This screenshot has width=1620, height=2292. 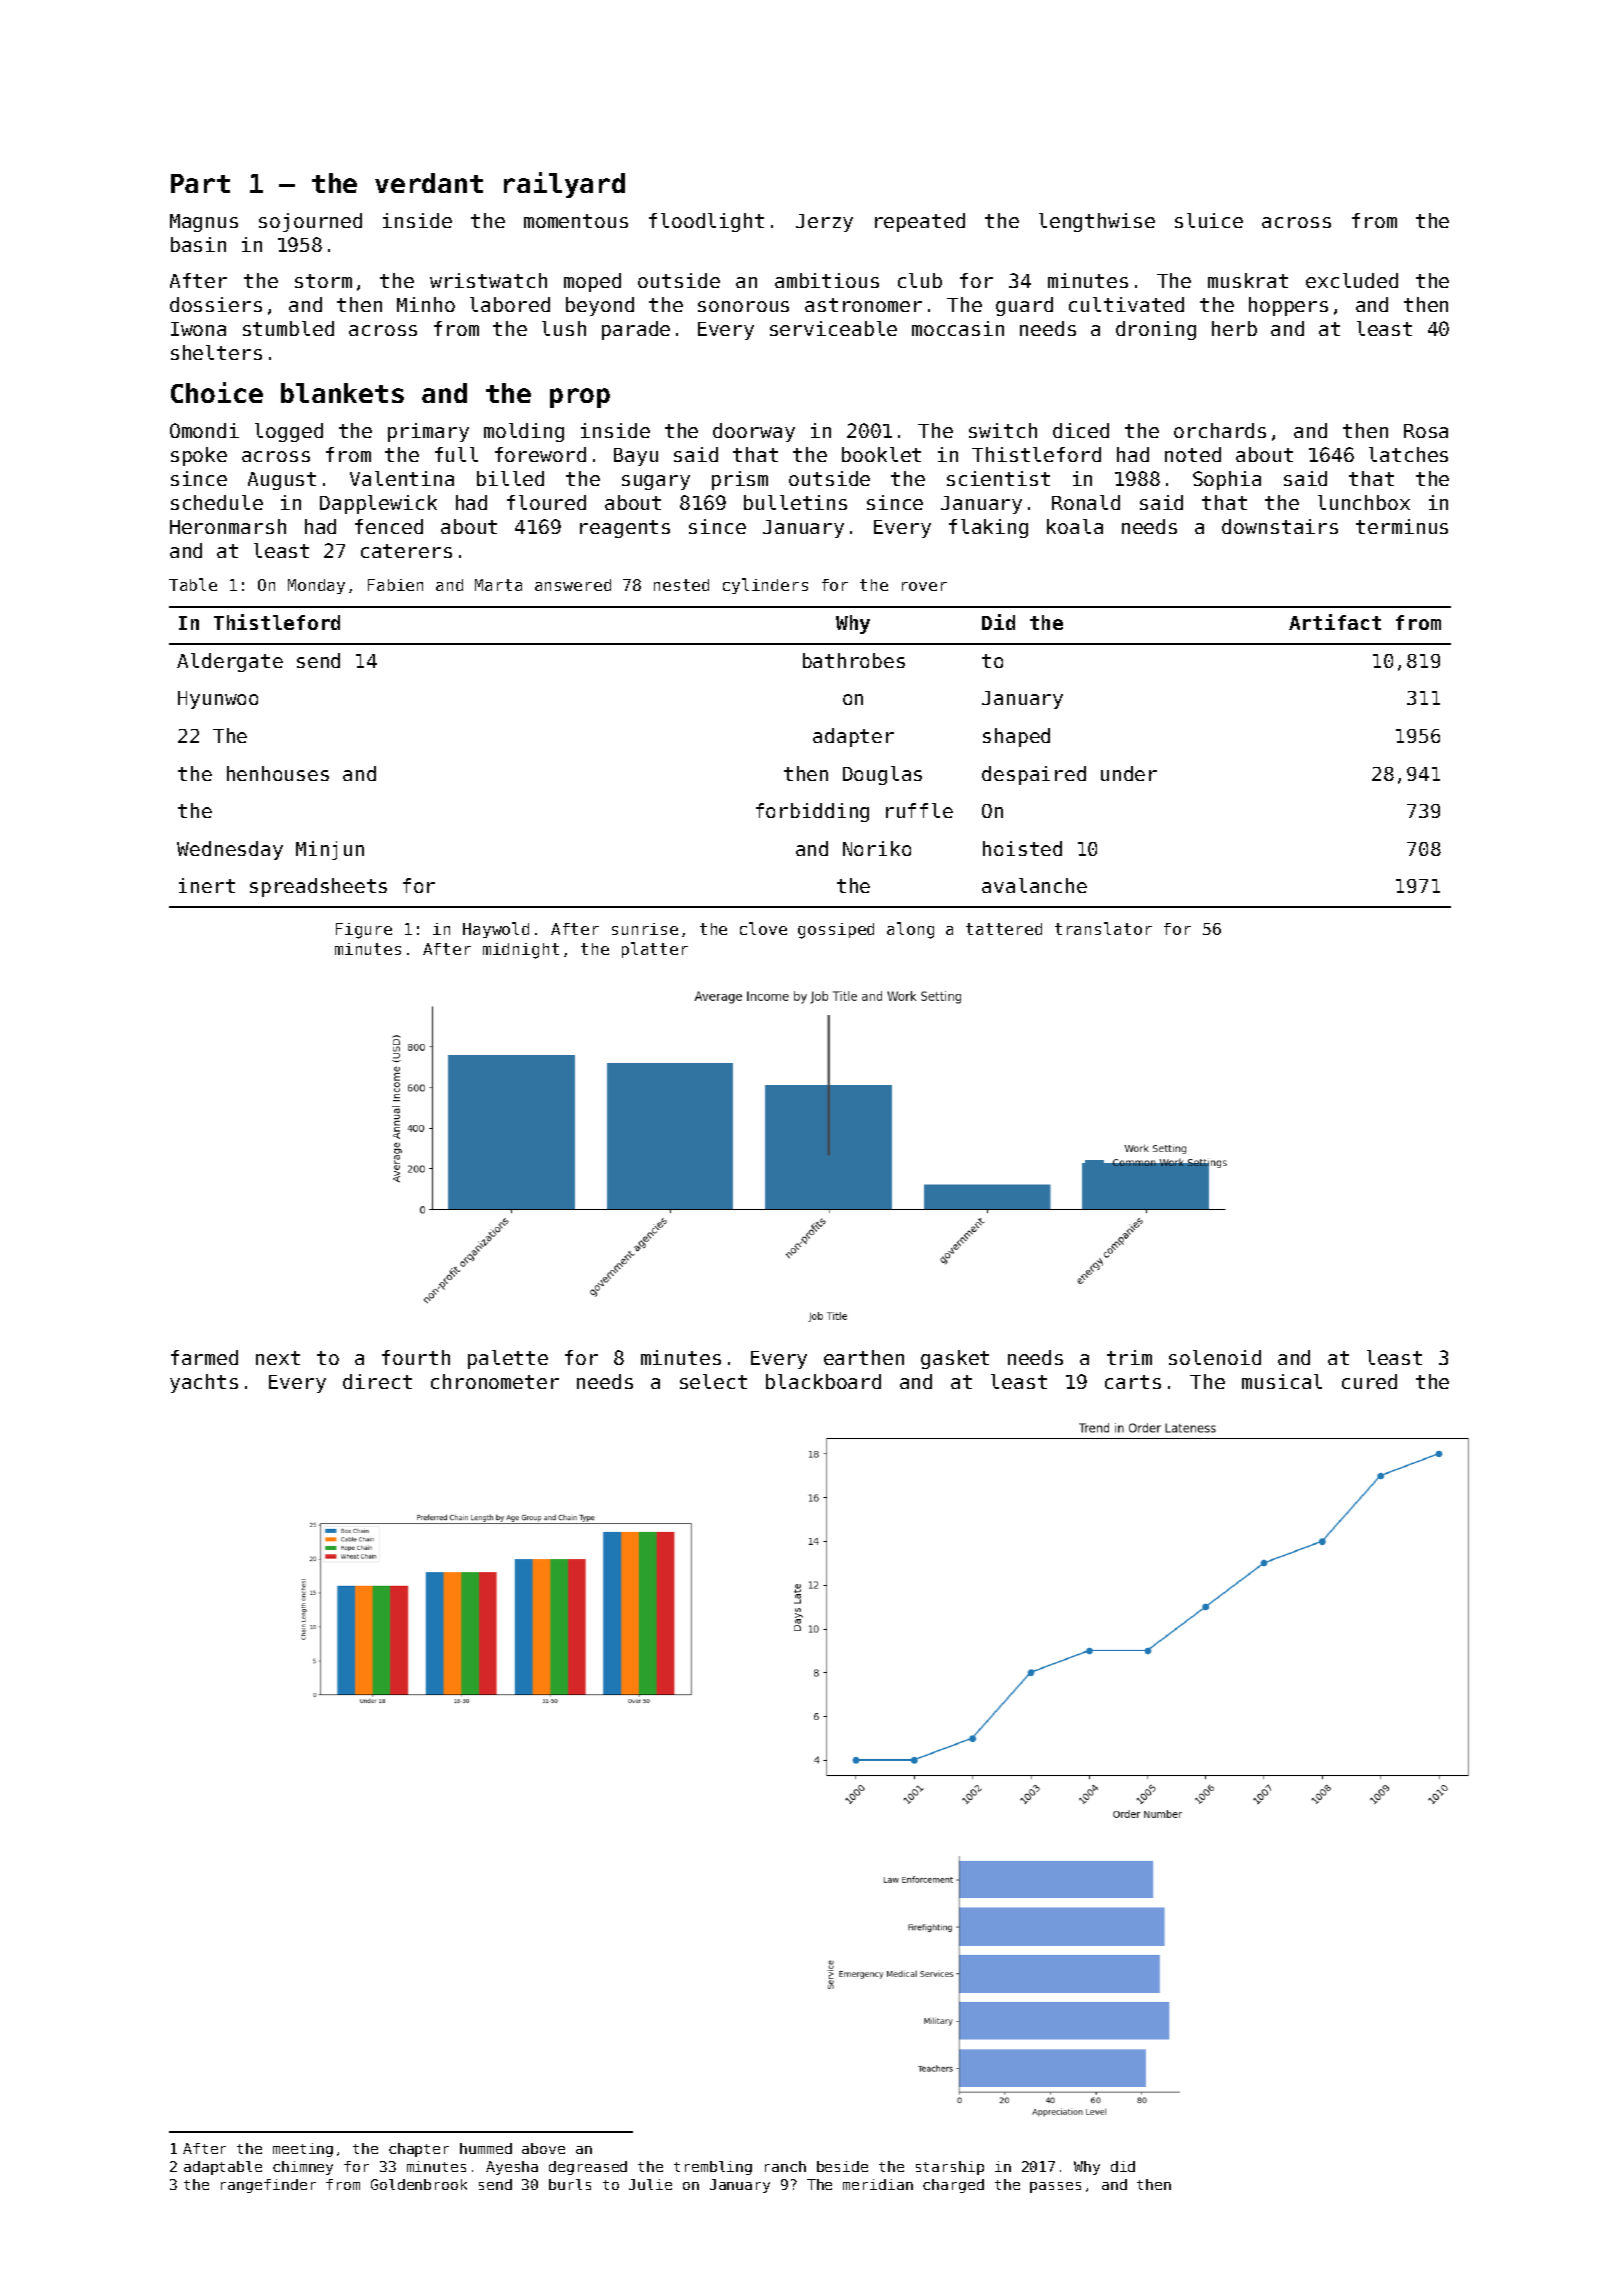 What do you see at coordinates (920, 222) in the screenshot?
I see `repeated` at bounding box center [920, 222].
